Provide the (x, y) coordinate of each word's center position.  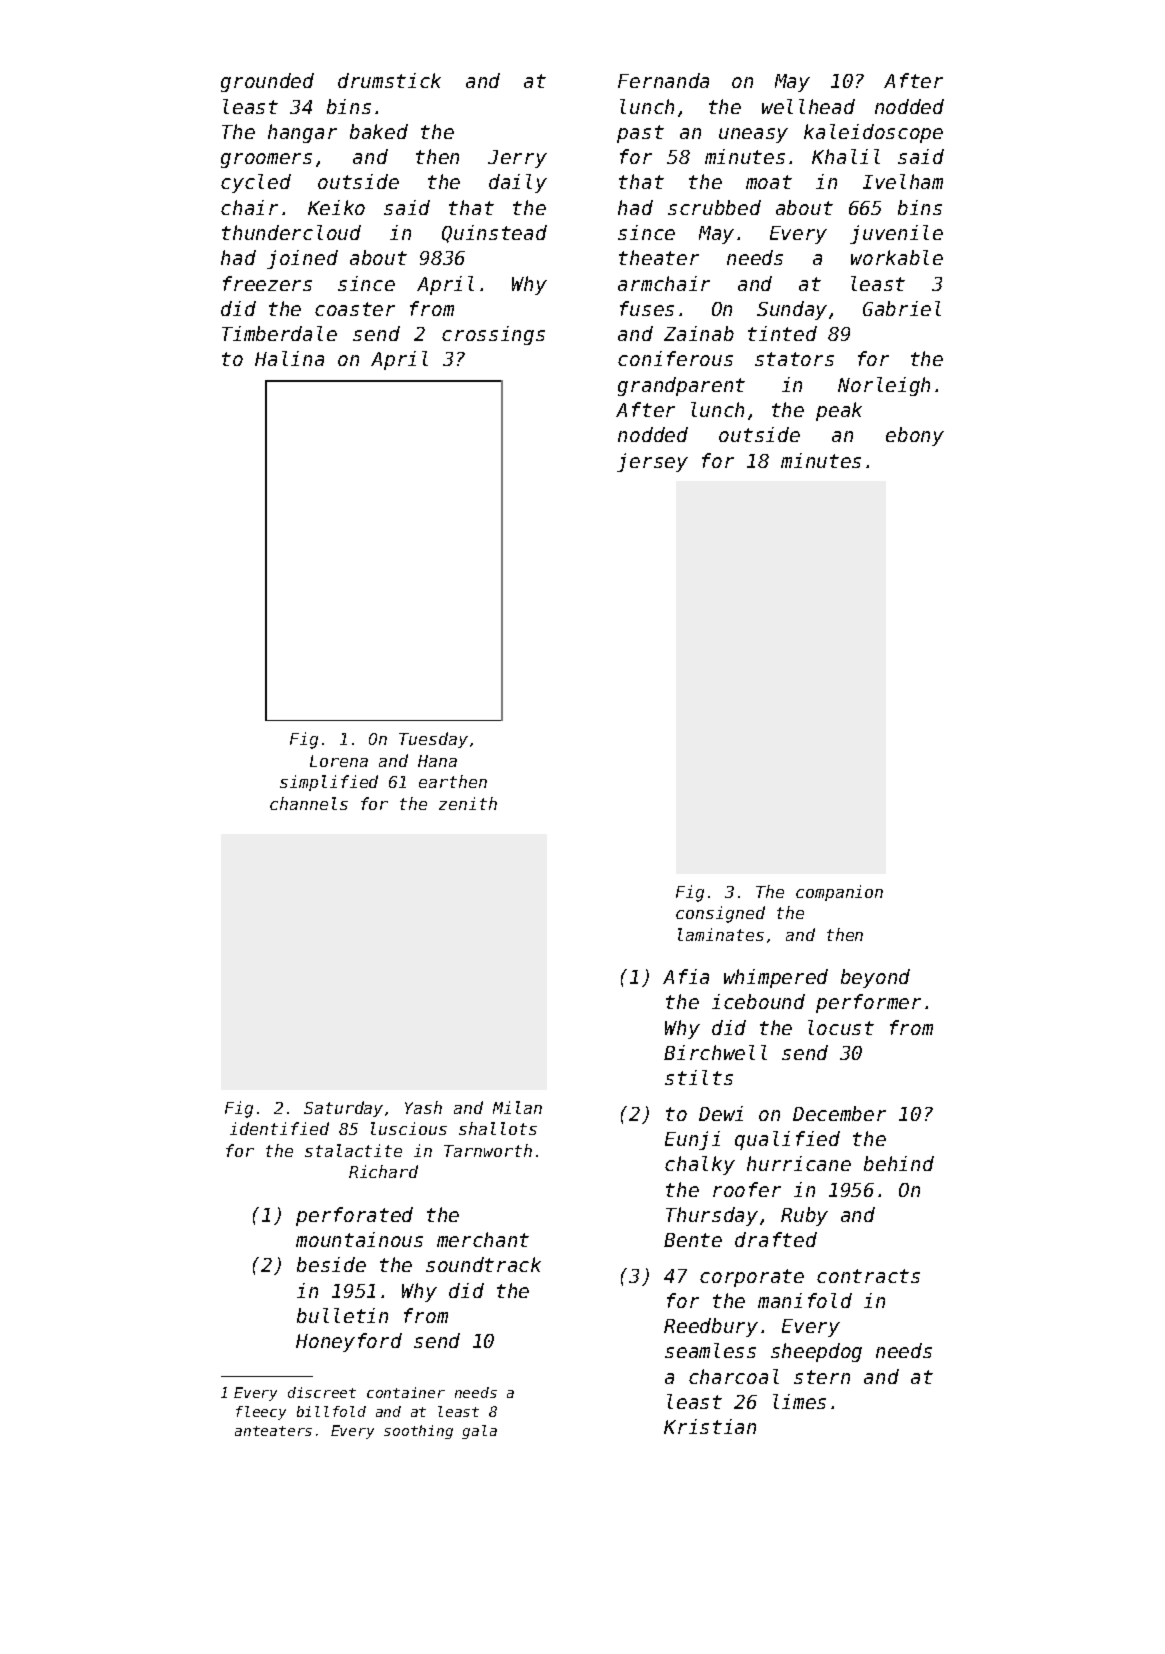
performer (868, 1003)
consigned (720, 914)
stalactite (353, 1150)
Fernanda (663, 80)
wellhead (808, 106)
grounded (267, 82)
